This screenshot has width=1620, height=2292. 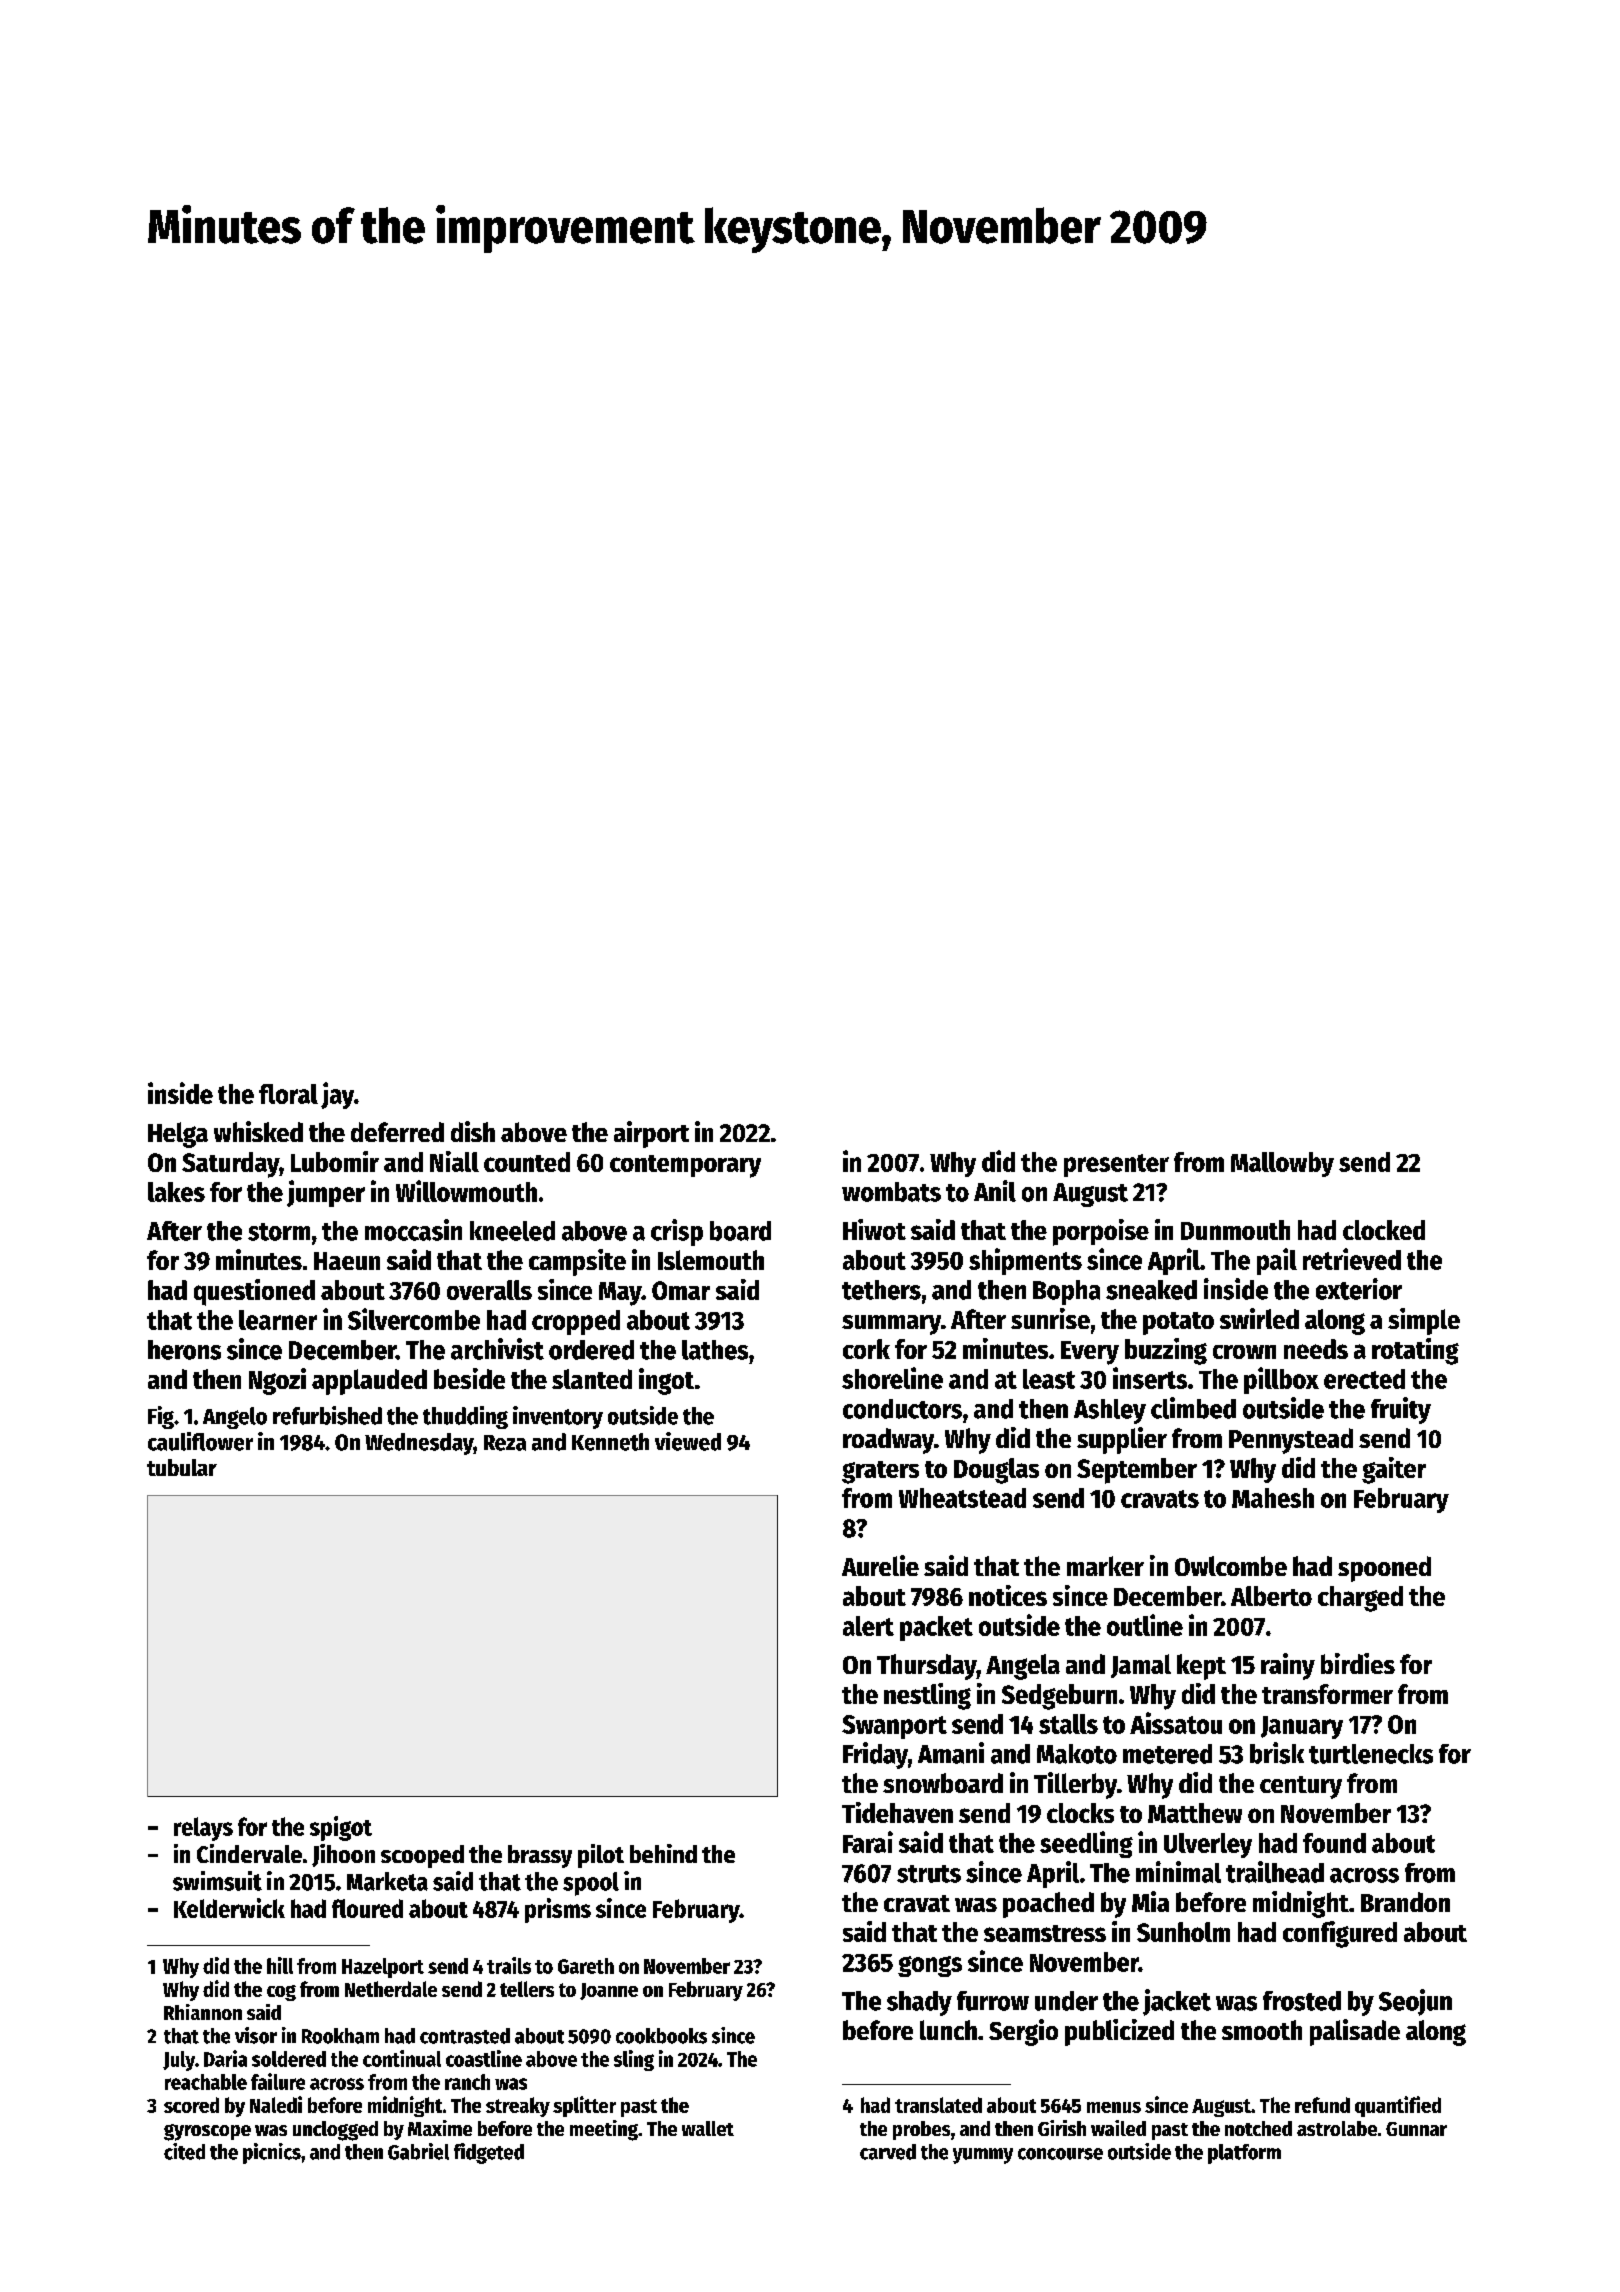 I want to click on translated, so click(x=938, y=2105).
